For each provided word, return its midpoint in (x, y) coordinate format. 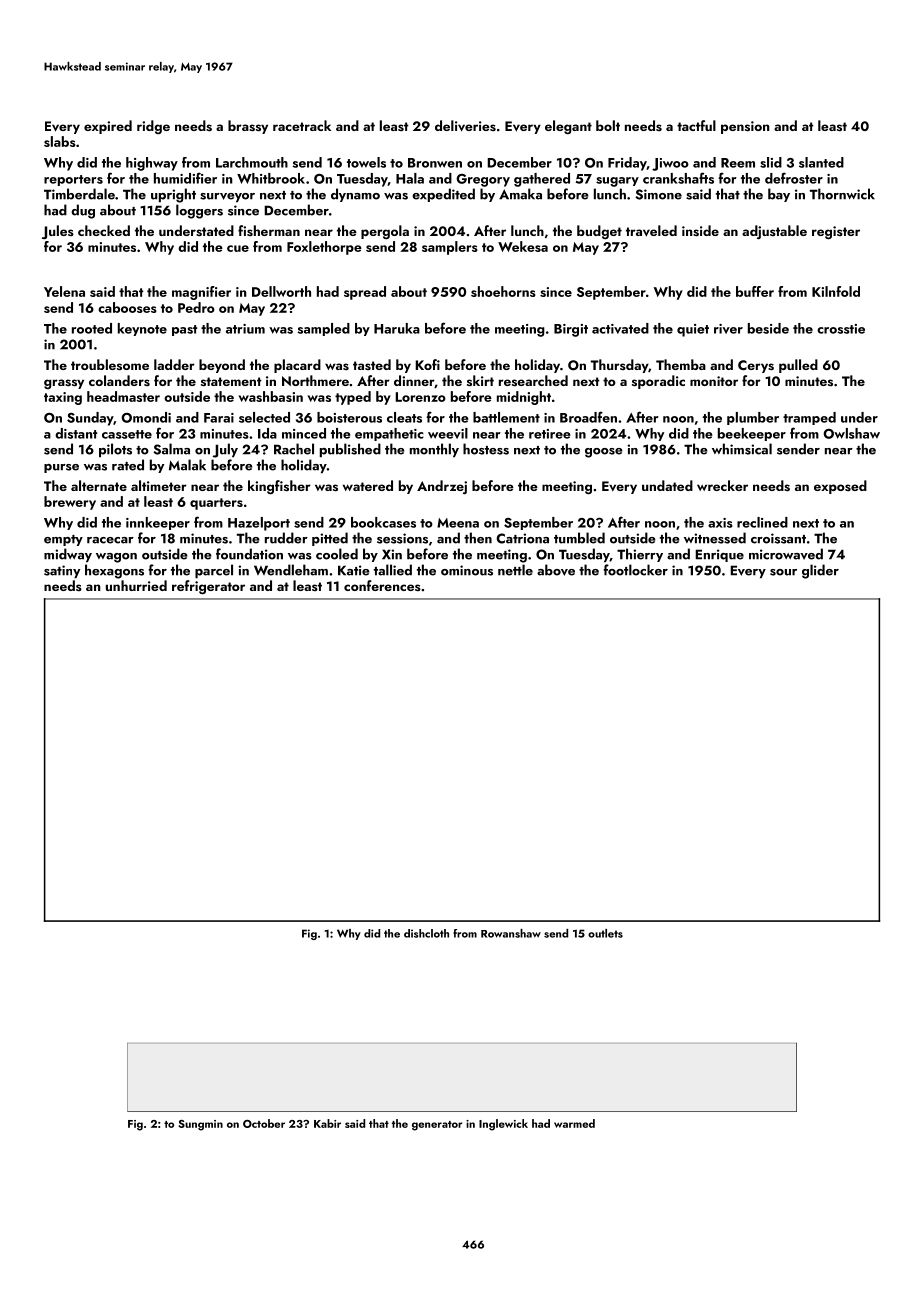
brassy (248, 127)
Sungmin (200, 1125)
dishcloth (426, 933)
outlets (605, 933)
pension (745, 127)
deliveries (465, 126)
